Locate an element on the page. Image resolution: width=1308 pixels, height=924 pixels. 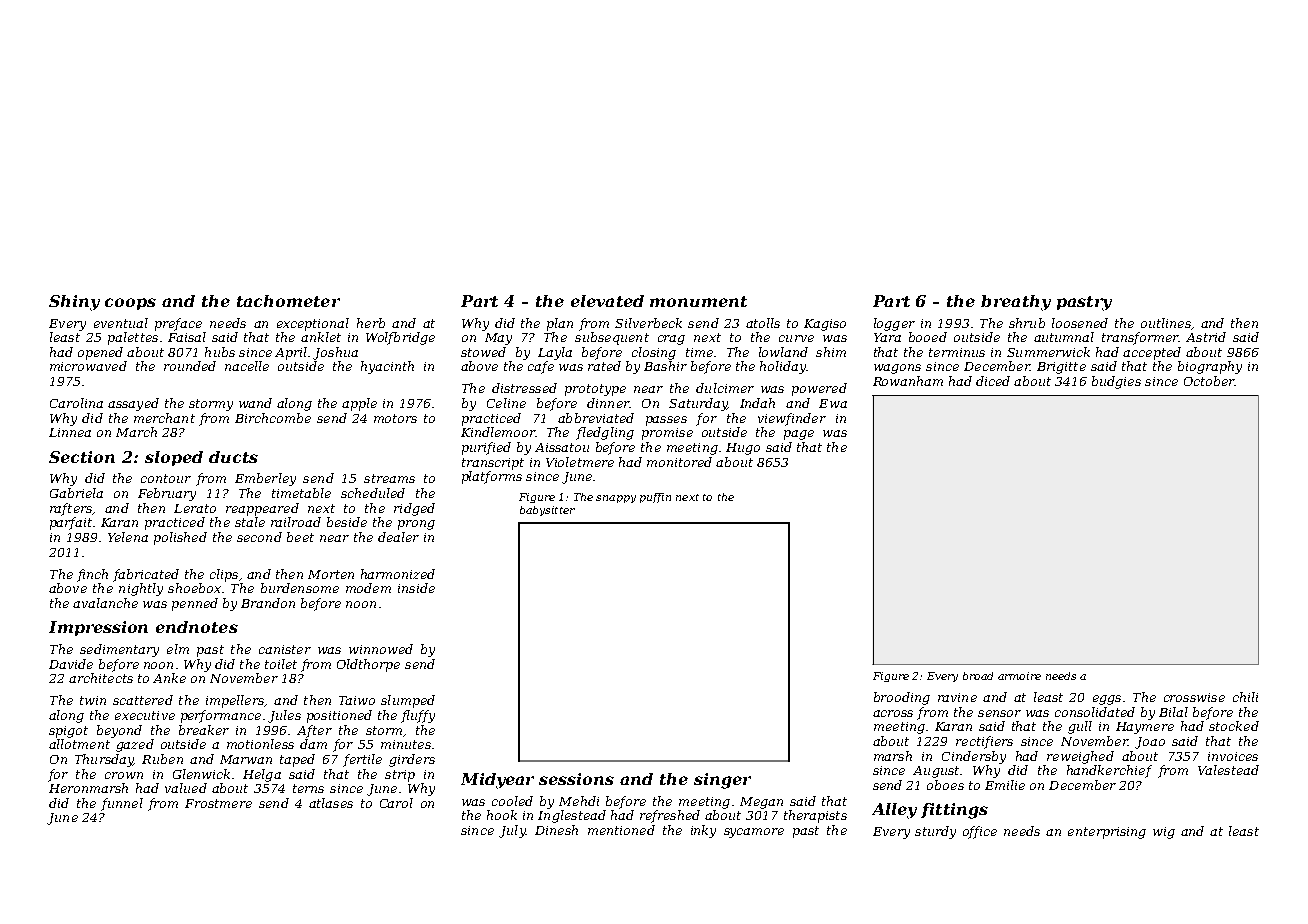
April is located at coordinates (291, 353).
